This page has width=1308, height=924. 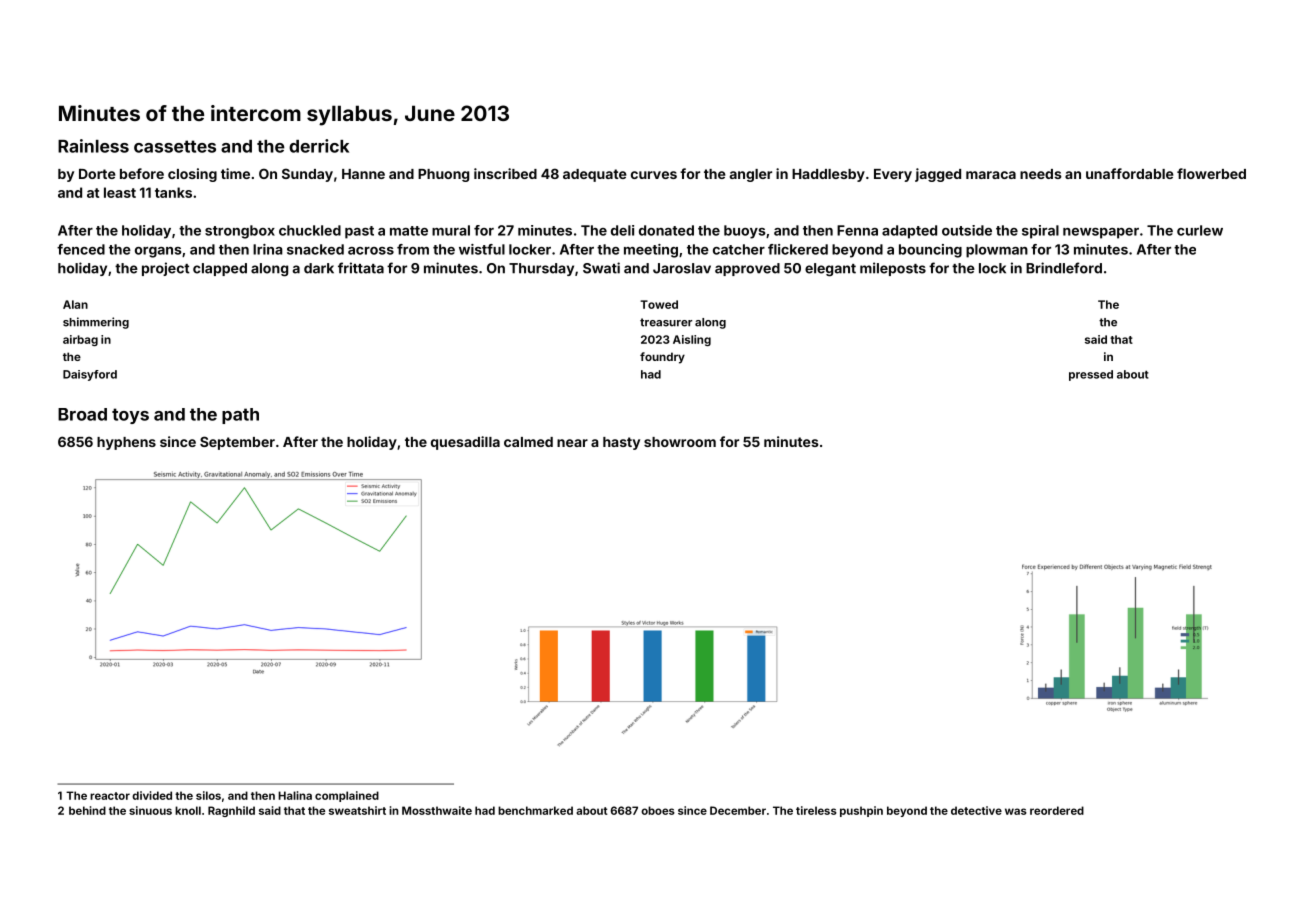 What do you see at coordinates (751, 175) in the page?
I see `angler` at bounding box center [751, 175].
